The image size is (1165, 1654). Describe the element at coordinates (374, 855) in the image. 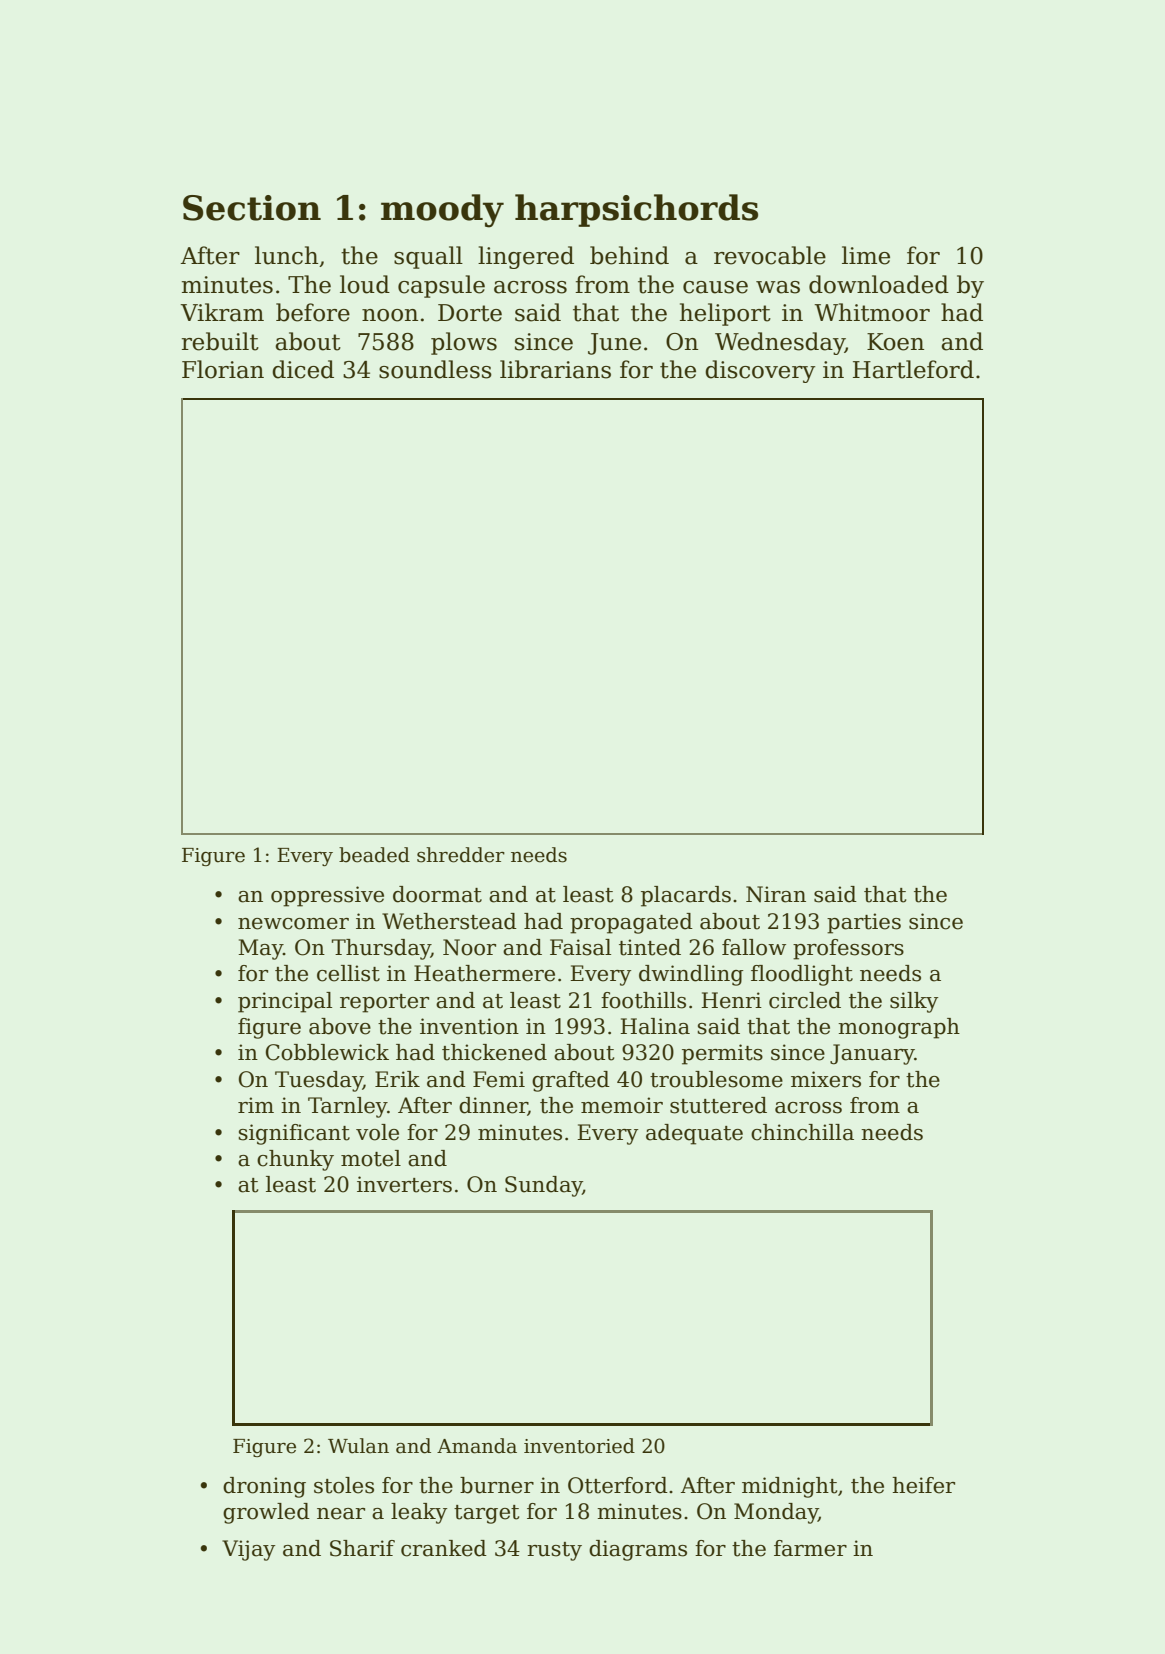

I see `beaded` at that location.
